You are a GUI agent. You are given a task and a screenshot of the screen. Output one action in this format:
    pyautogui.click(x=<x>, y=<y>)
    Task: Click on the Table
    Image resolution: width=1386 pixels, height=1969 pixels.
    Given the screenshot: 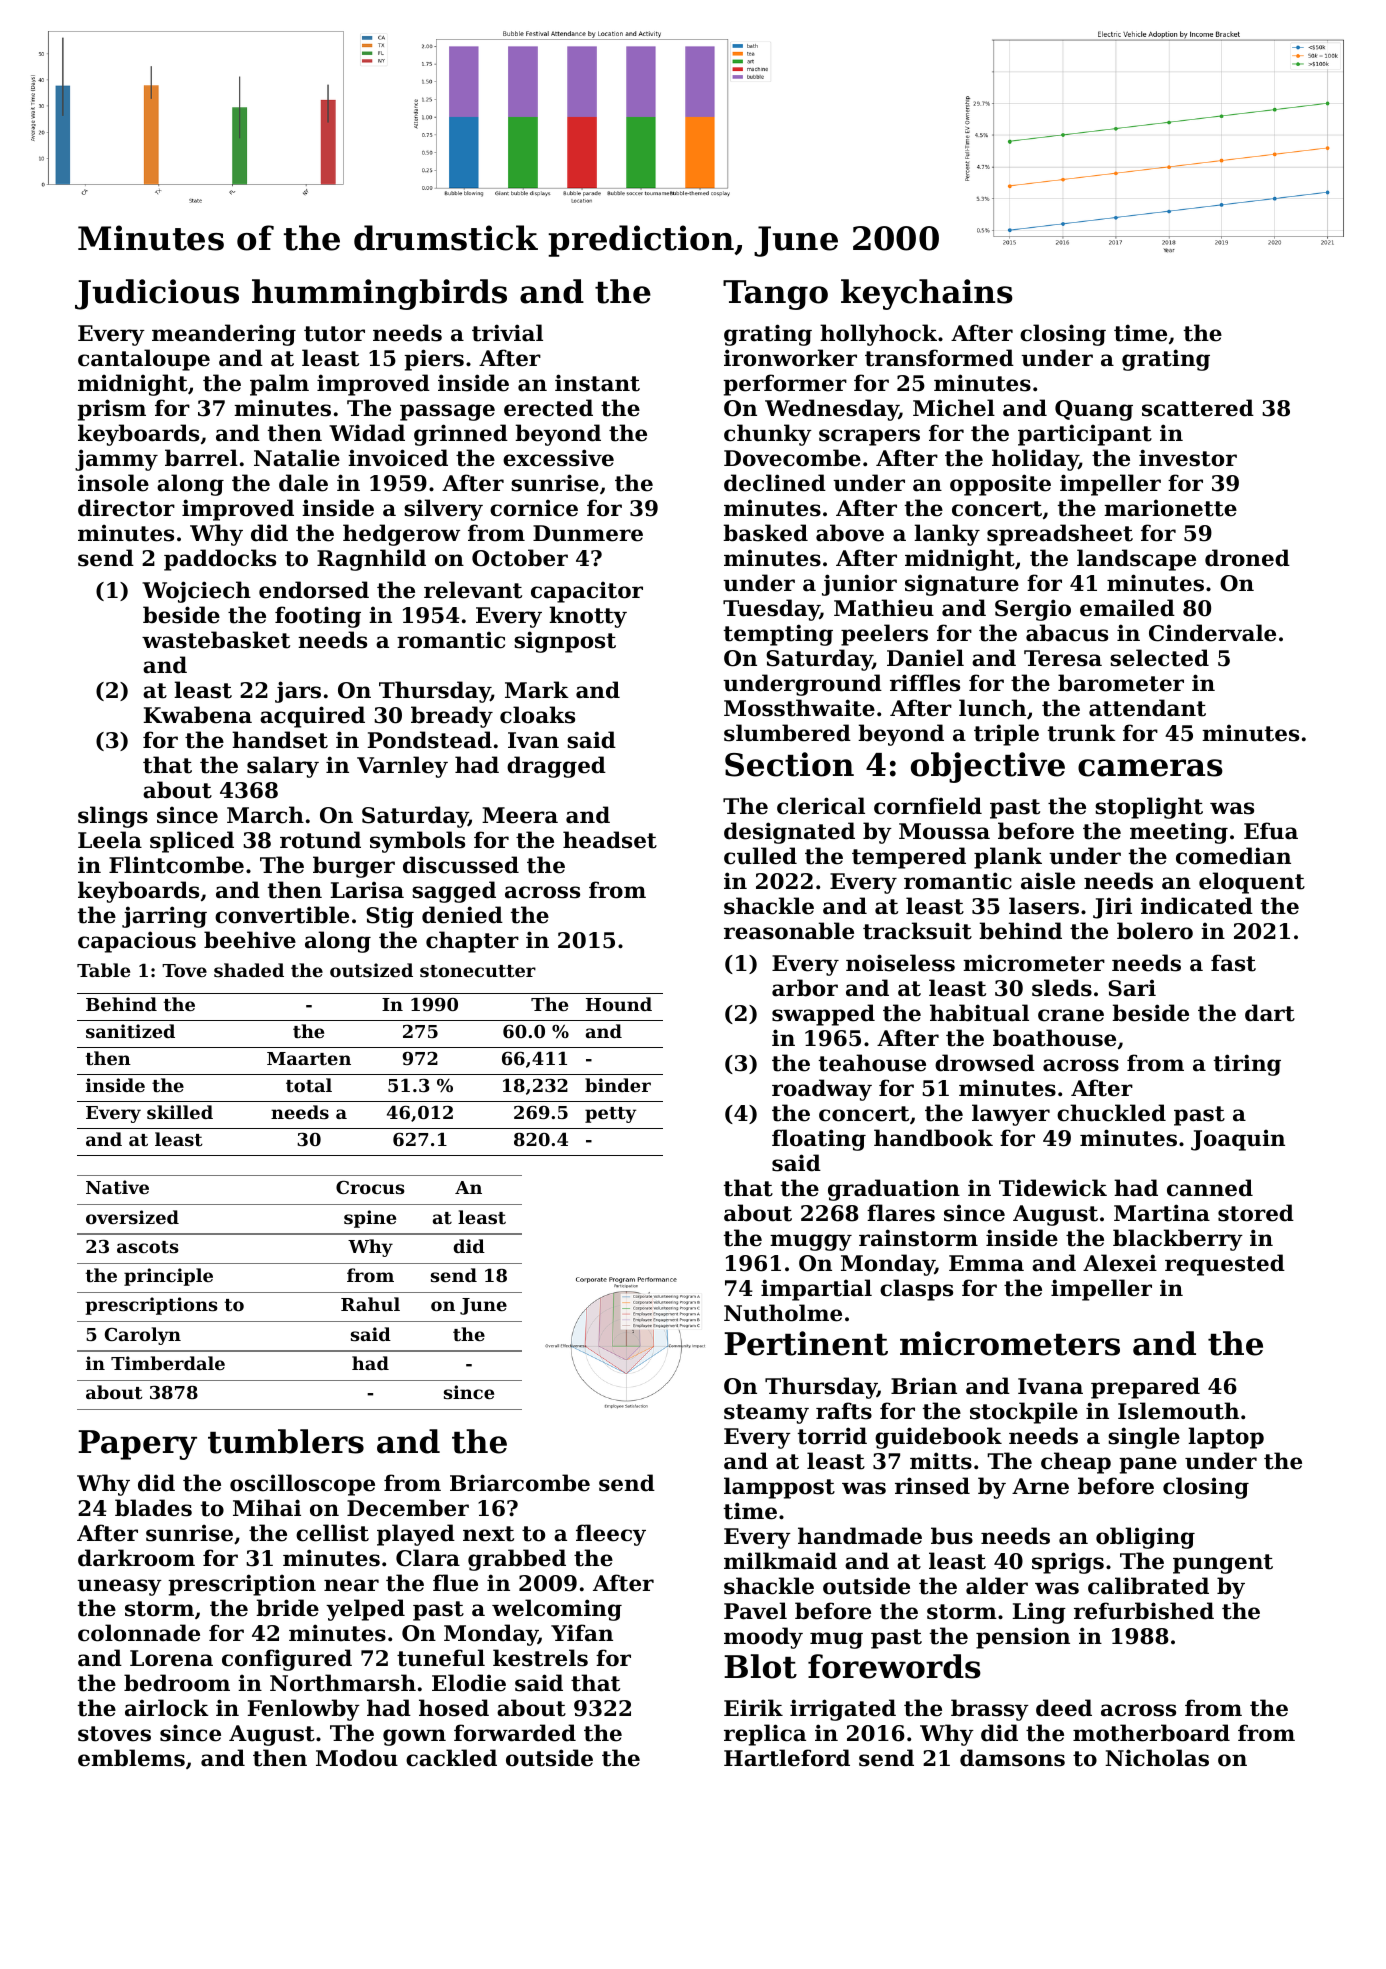 What is the action you would take?
    pyautogui.click(x=103, y=970)
